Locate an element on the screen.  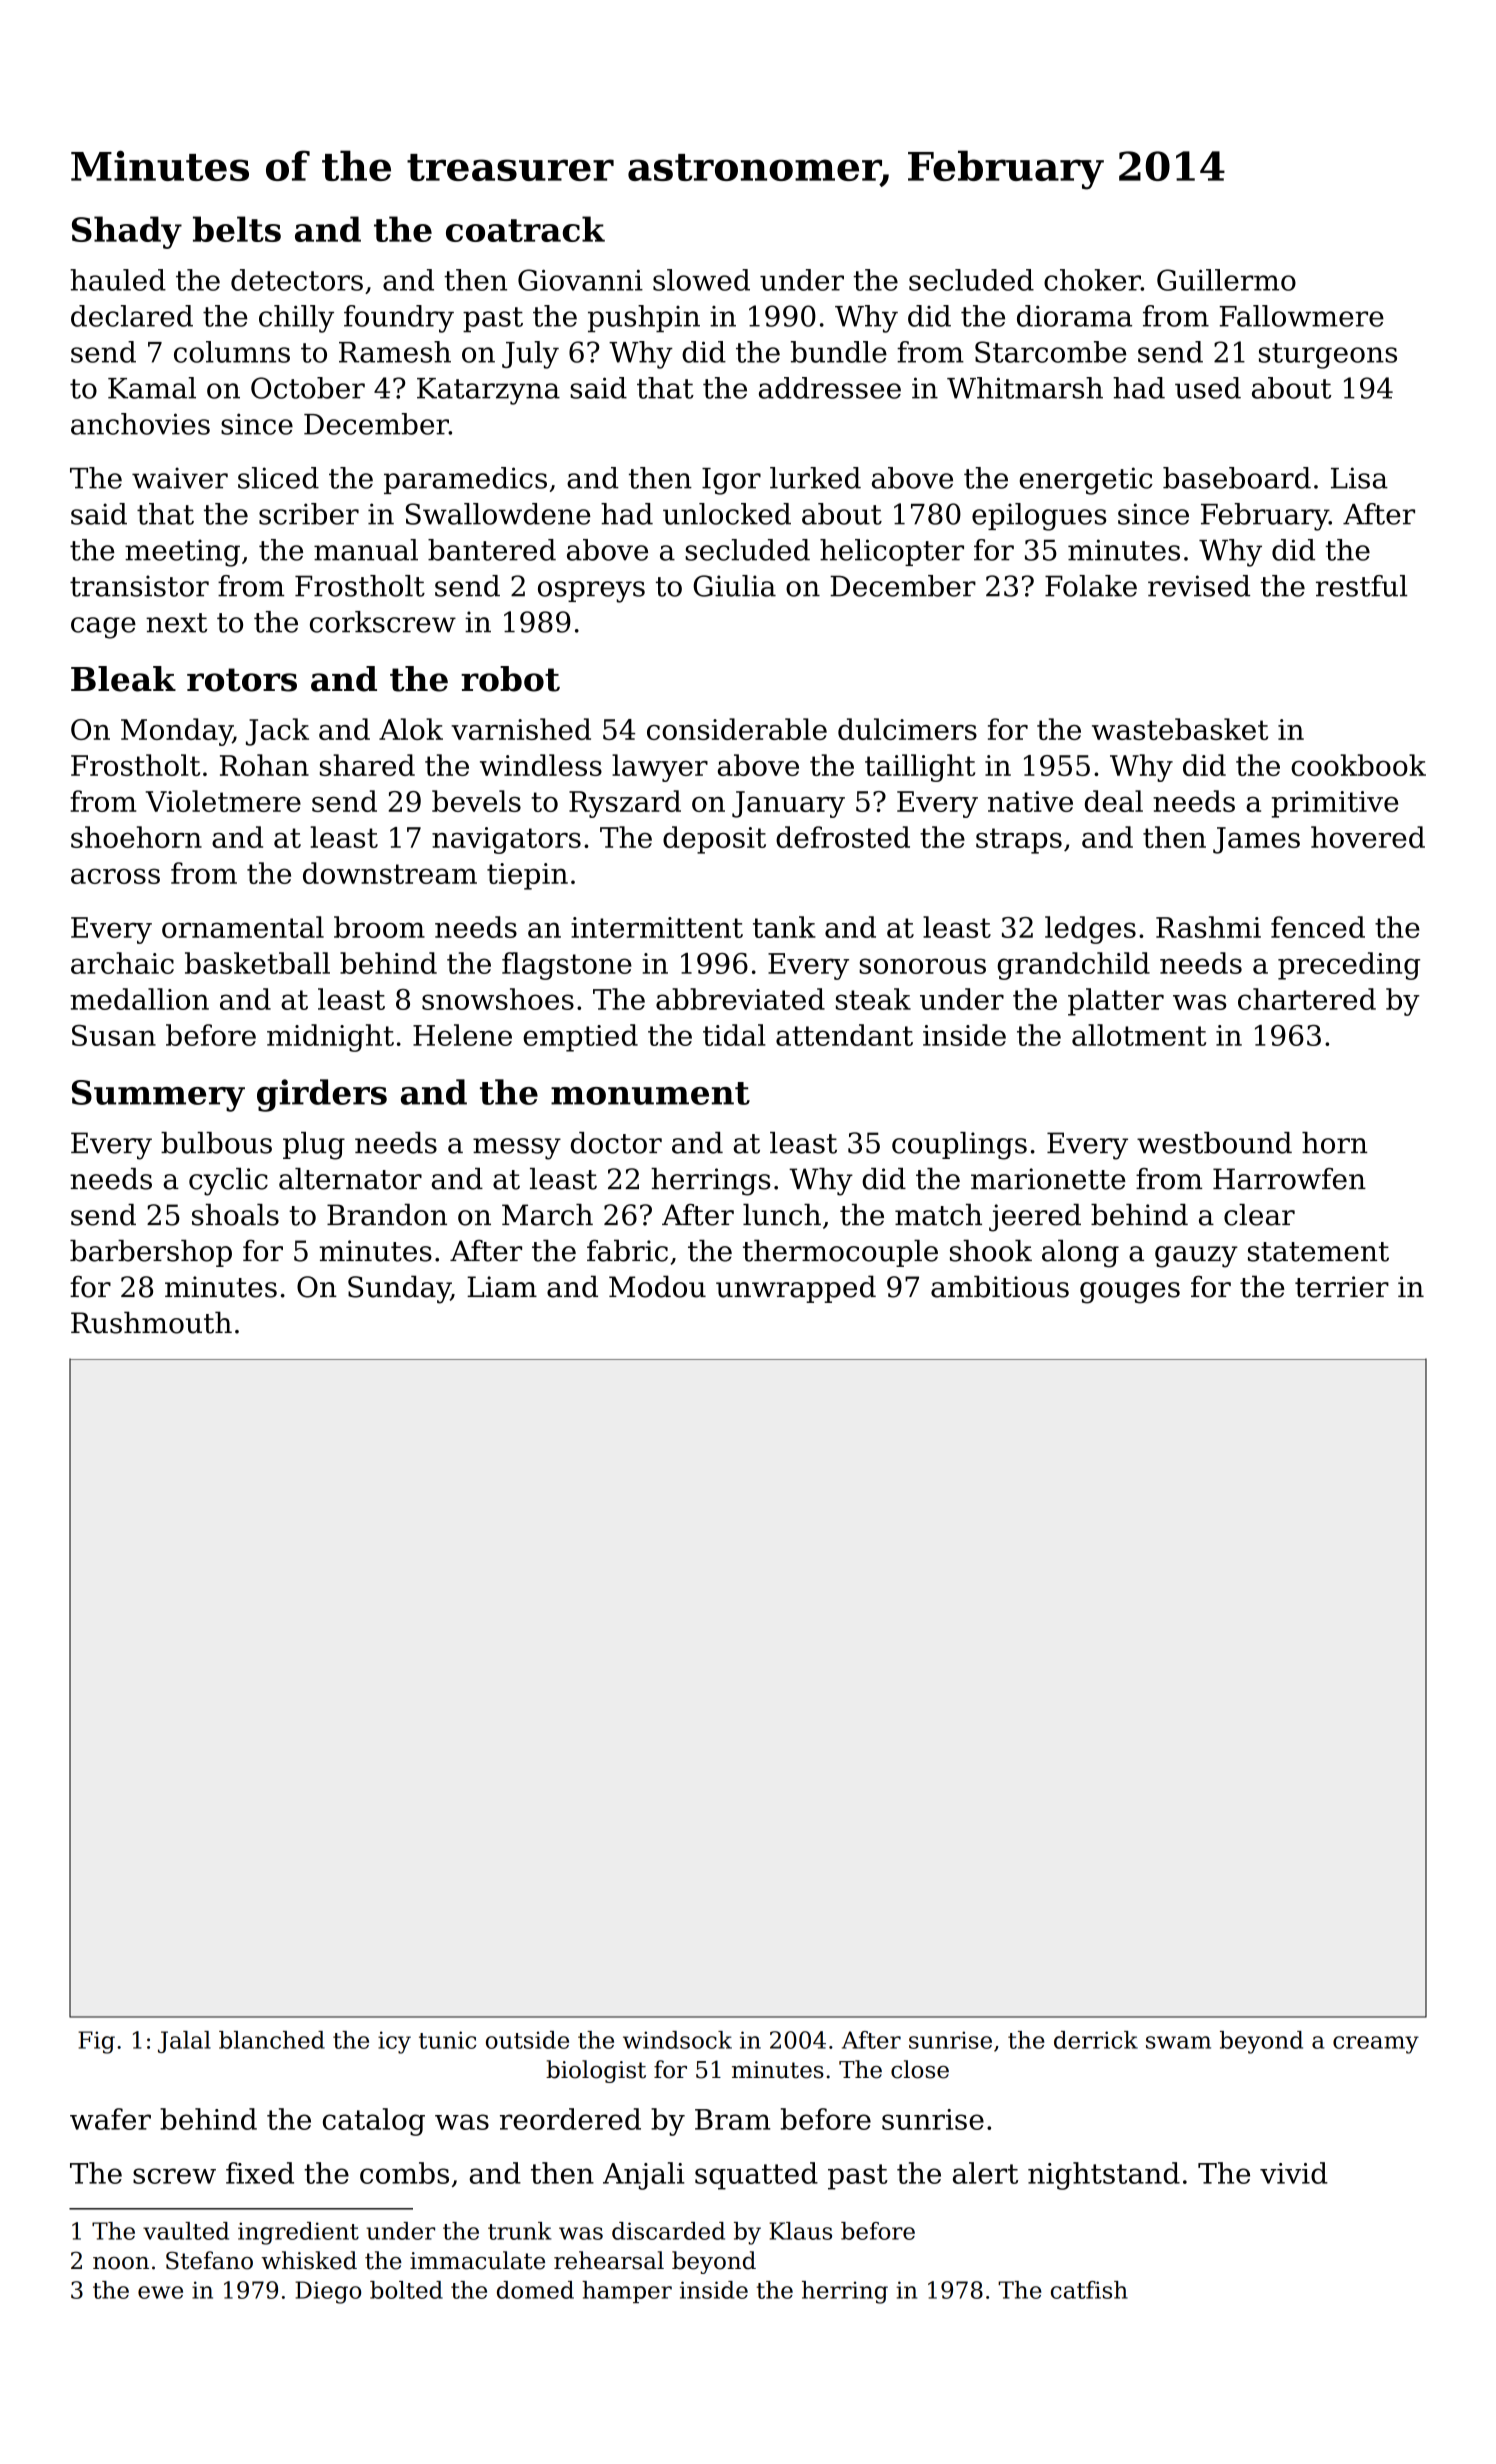
ambitious is located at coordinates (1000, 1286).
